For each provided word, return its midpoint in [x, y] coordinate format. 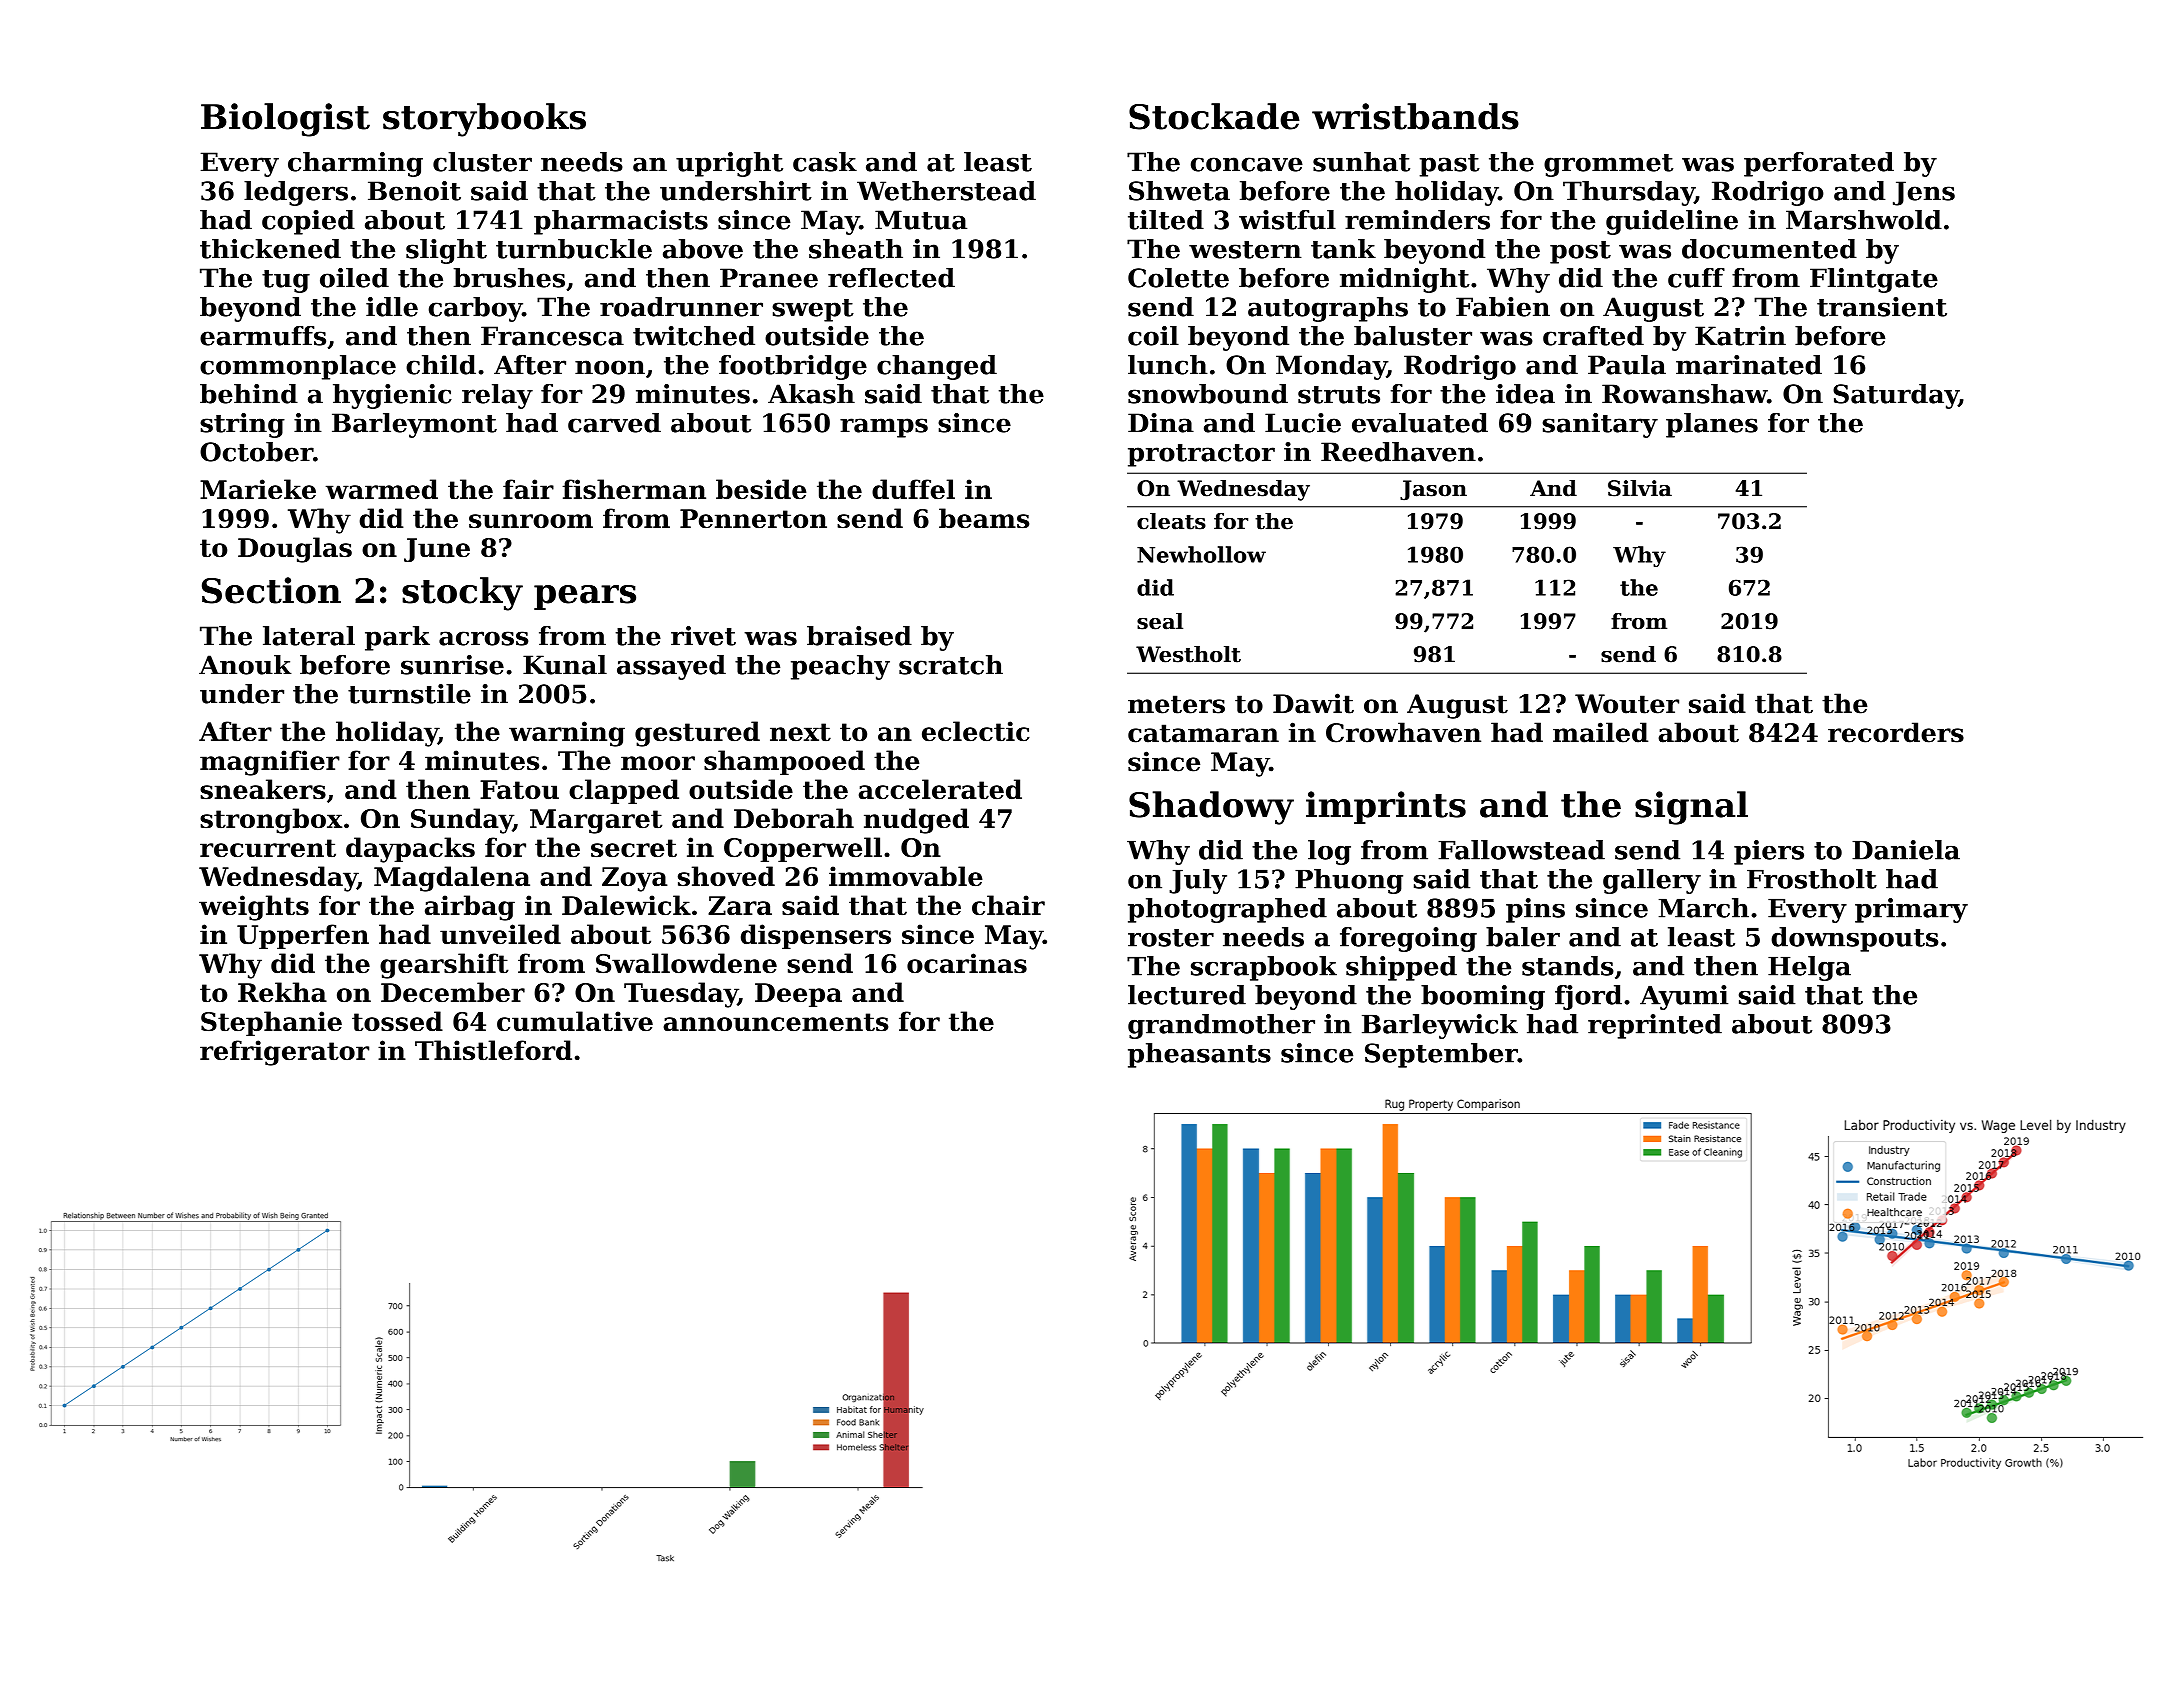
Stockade [1214, 116]
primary [1911, 910]
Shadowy [1211, 808]
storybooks [484, 120]
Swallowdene [686, 963]
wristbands [1415, 116]
